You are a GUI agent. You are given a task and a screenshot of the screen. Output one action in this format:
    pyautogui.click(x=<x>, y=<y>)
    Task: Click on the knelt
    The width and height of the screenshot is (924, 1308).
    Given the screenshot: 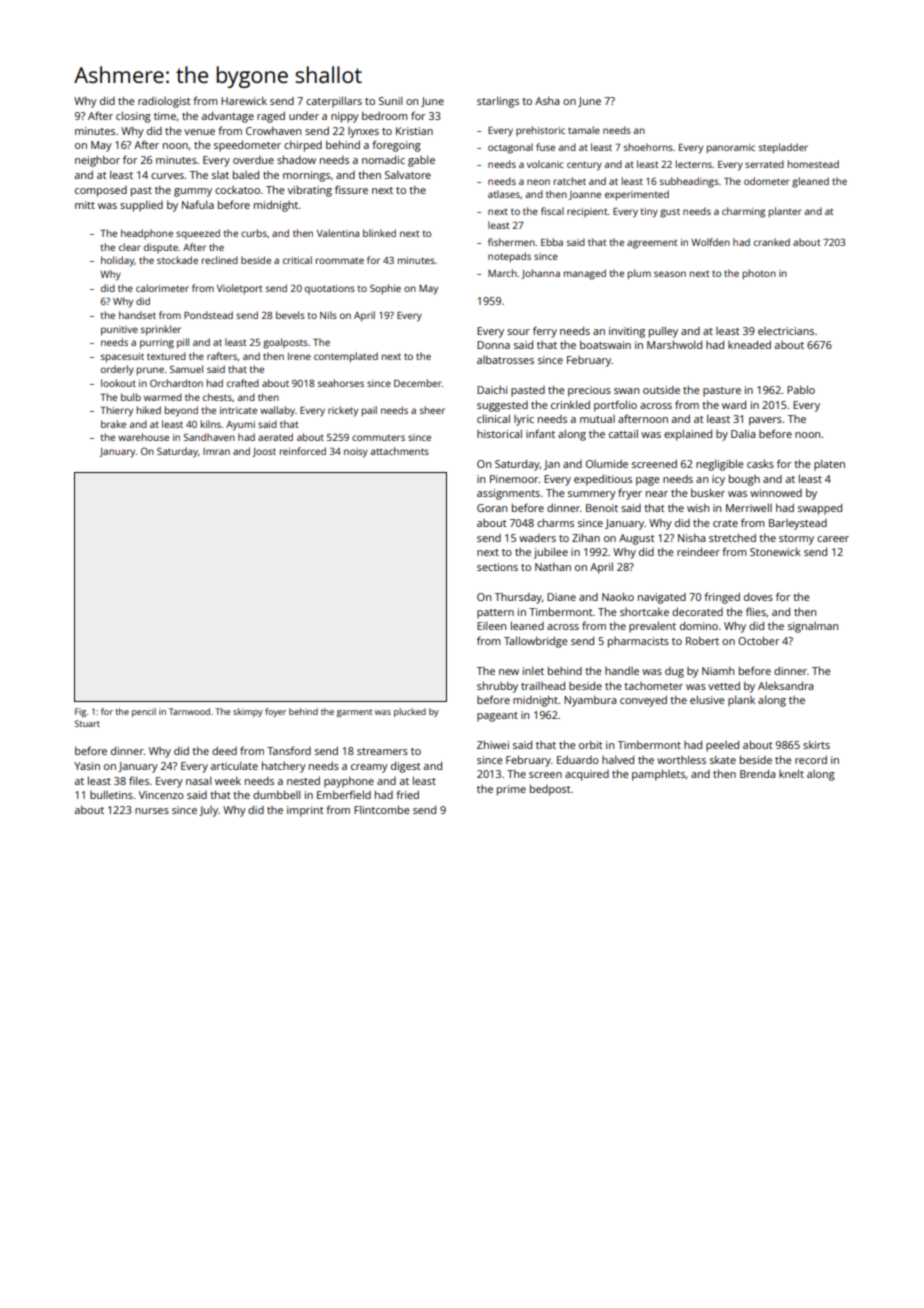 What is the action you would take?
    pyautogui.click(x=791, y=774)
